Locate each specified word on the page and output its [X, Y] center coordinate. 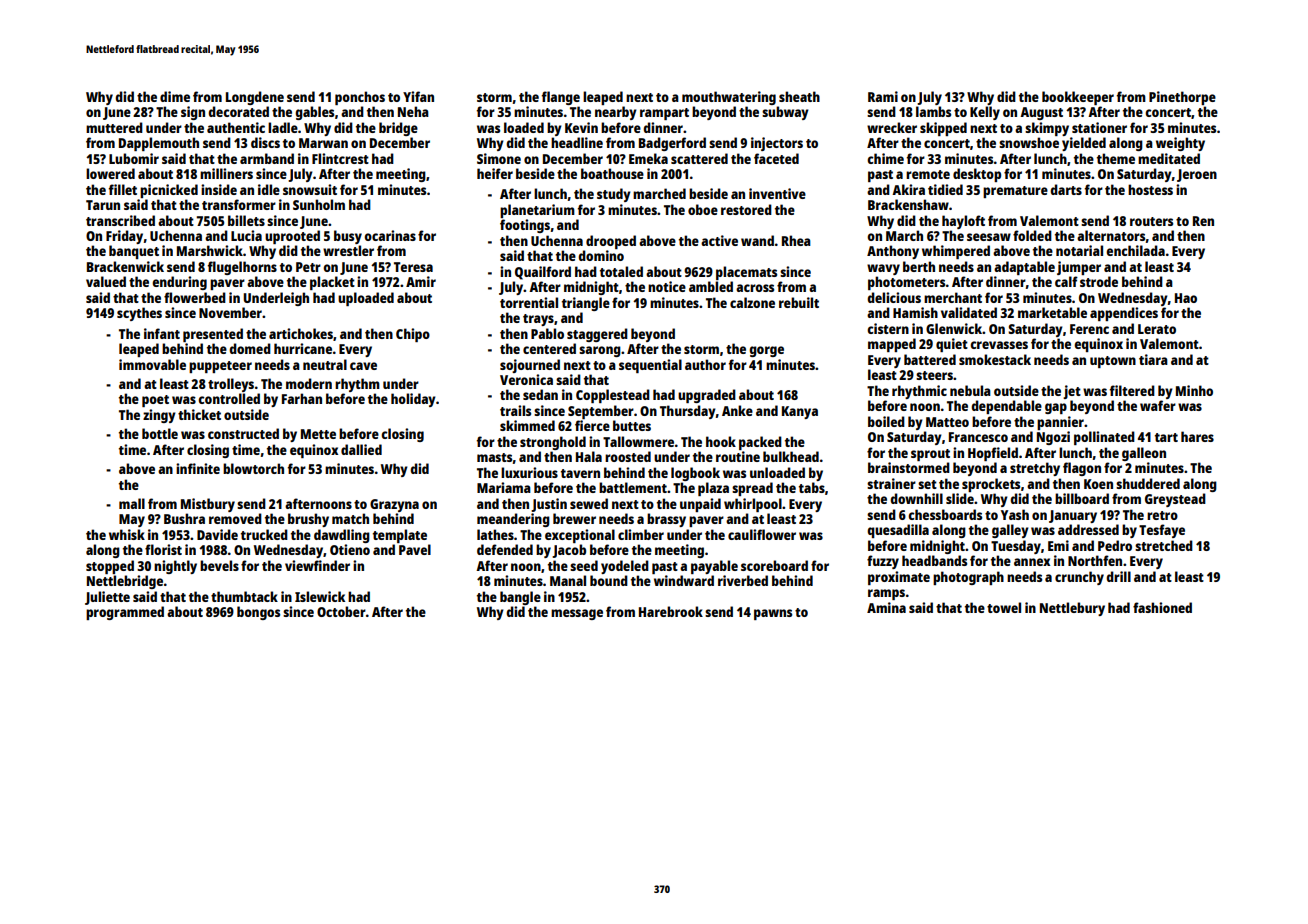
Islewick [320, 596]
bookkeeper [1078, 98]
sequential [650, 366]
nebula [970, 390]
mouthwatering [729, 98]
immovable [152, 364]
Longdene [255, 98]
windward [684, 580]
